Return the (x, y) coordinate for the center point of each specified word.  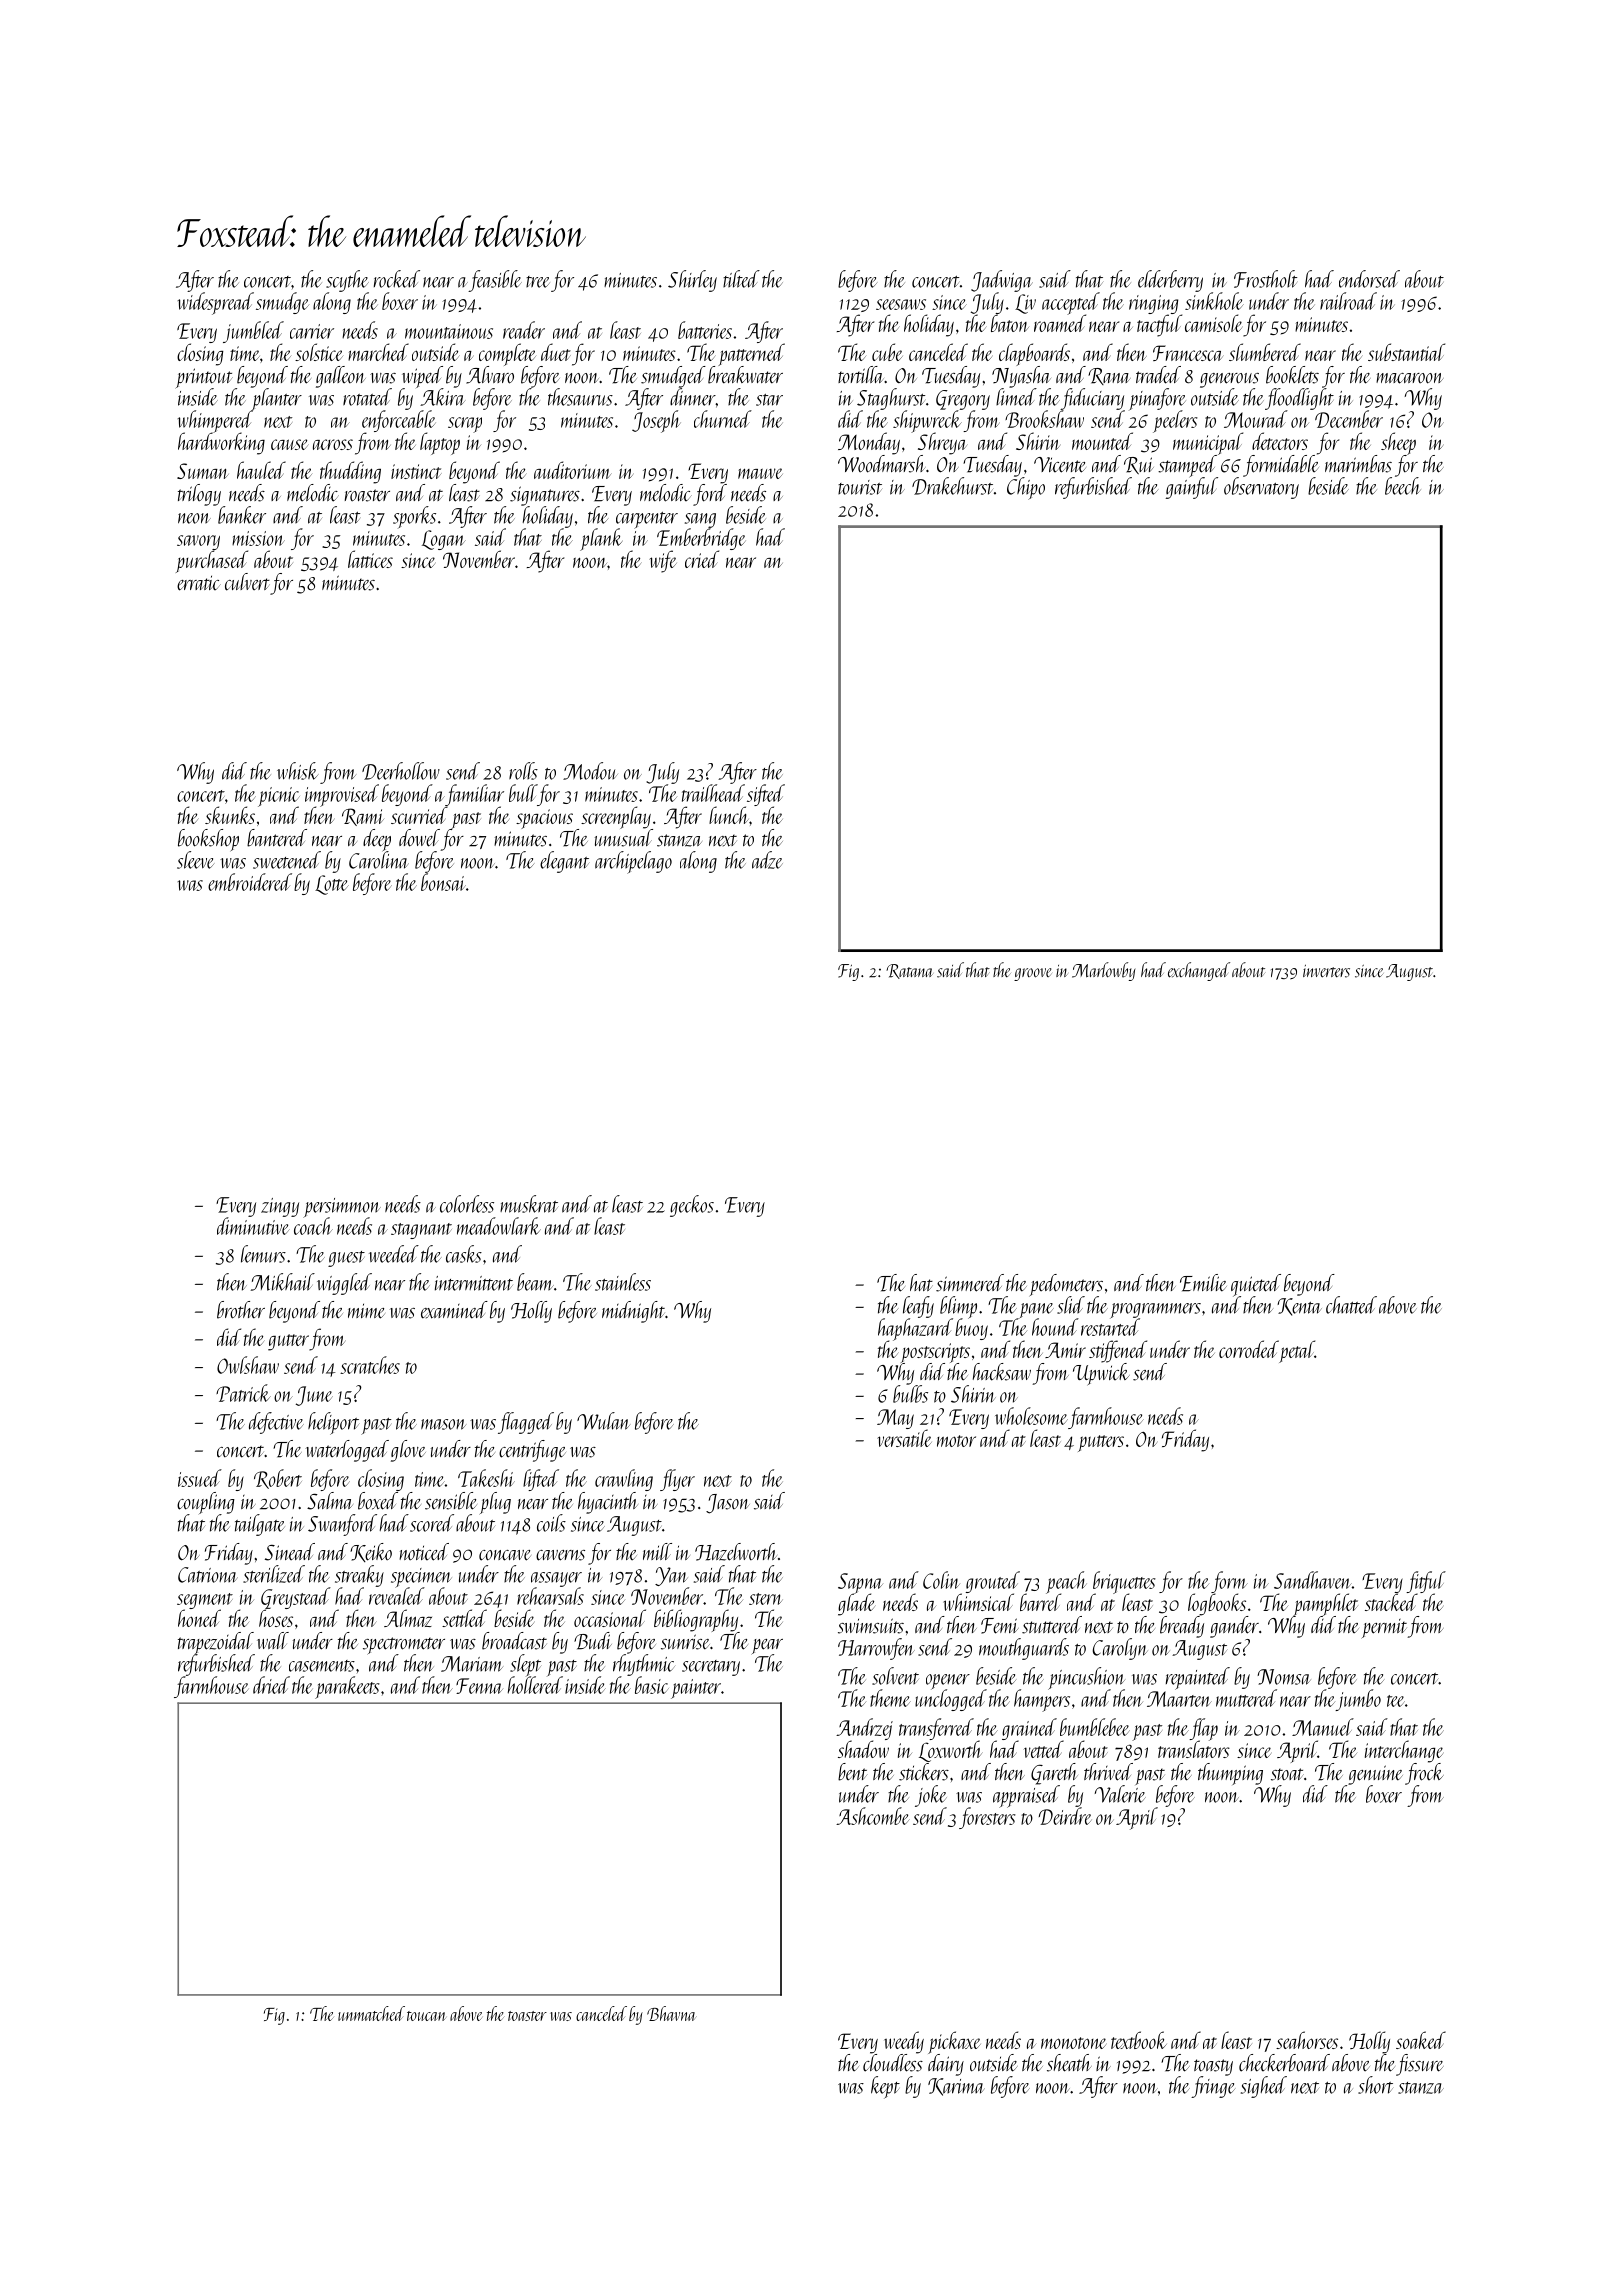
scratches (370, 1365)
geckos (692, 1206)
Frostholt (1265, 279)
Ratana (909, 971)
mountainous (449, 331)
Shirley (692, 281)
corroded (1249, 1349)
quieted (1256, 1285)
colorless (467, 1204)
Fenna (479, 1686)
